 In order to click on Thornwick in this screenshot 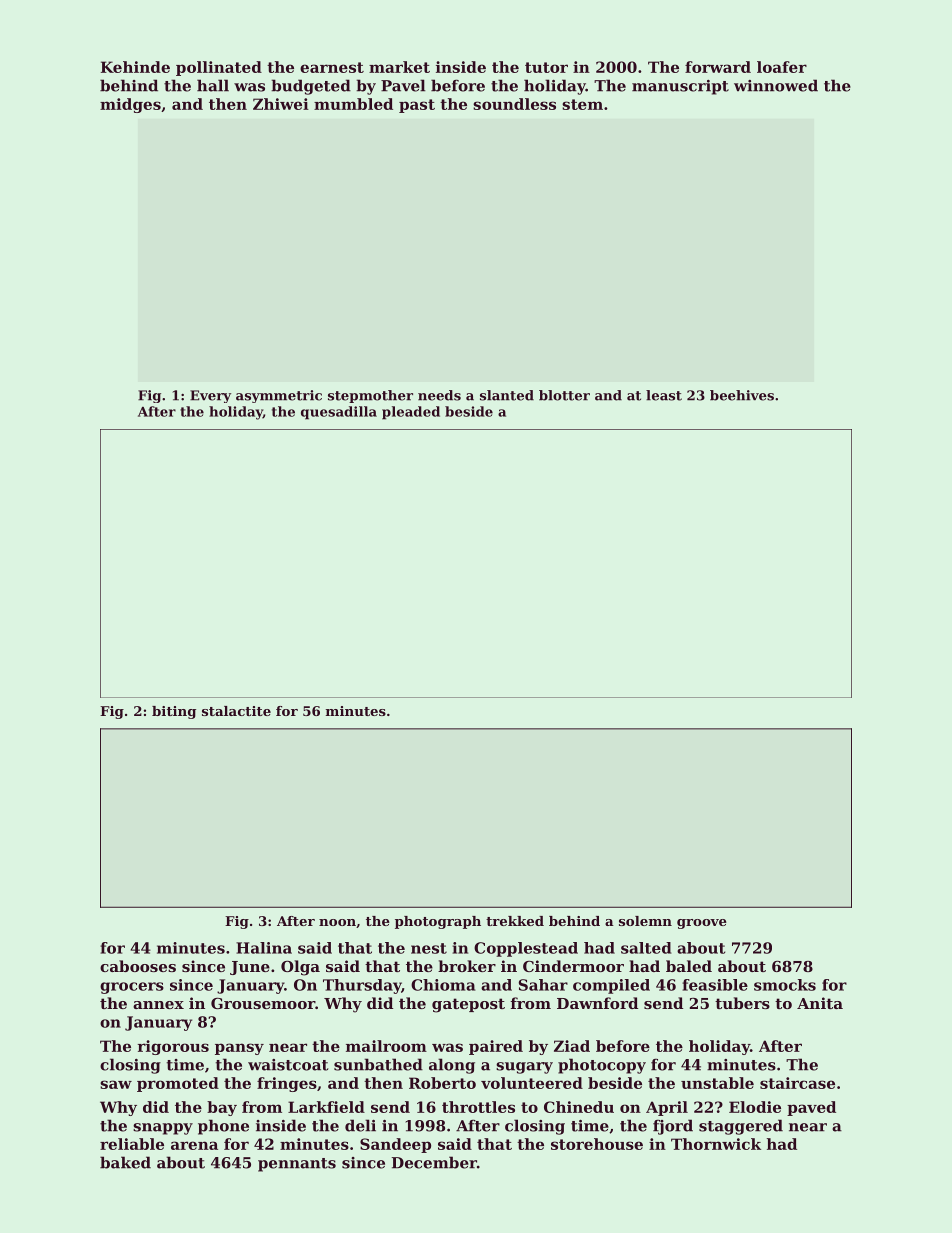, I will do `click(716, 1144)`.
